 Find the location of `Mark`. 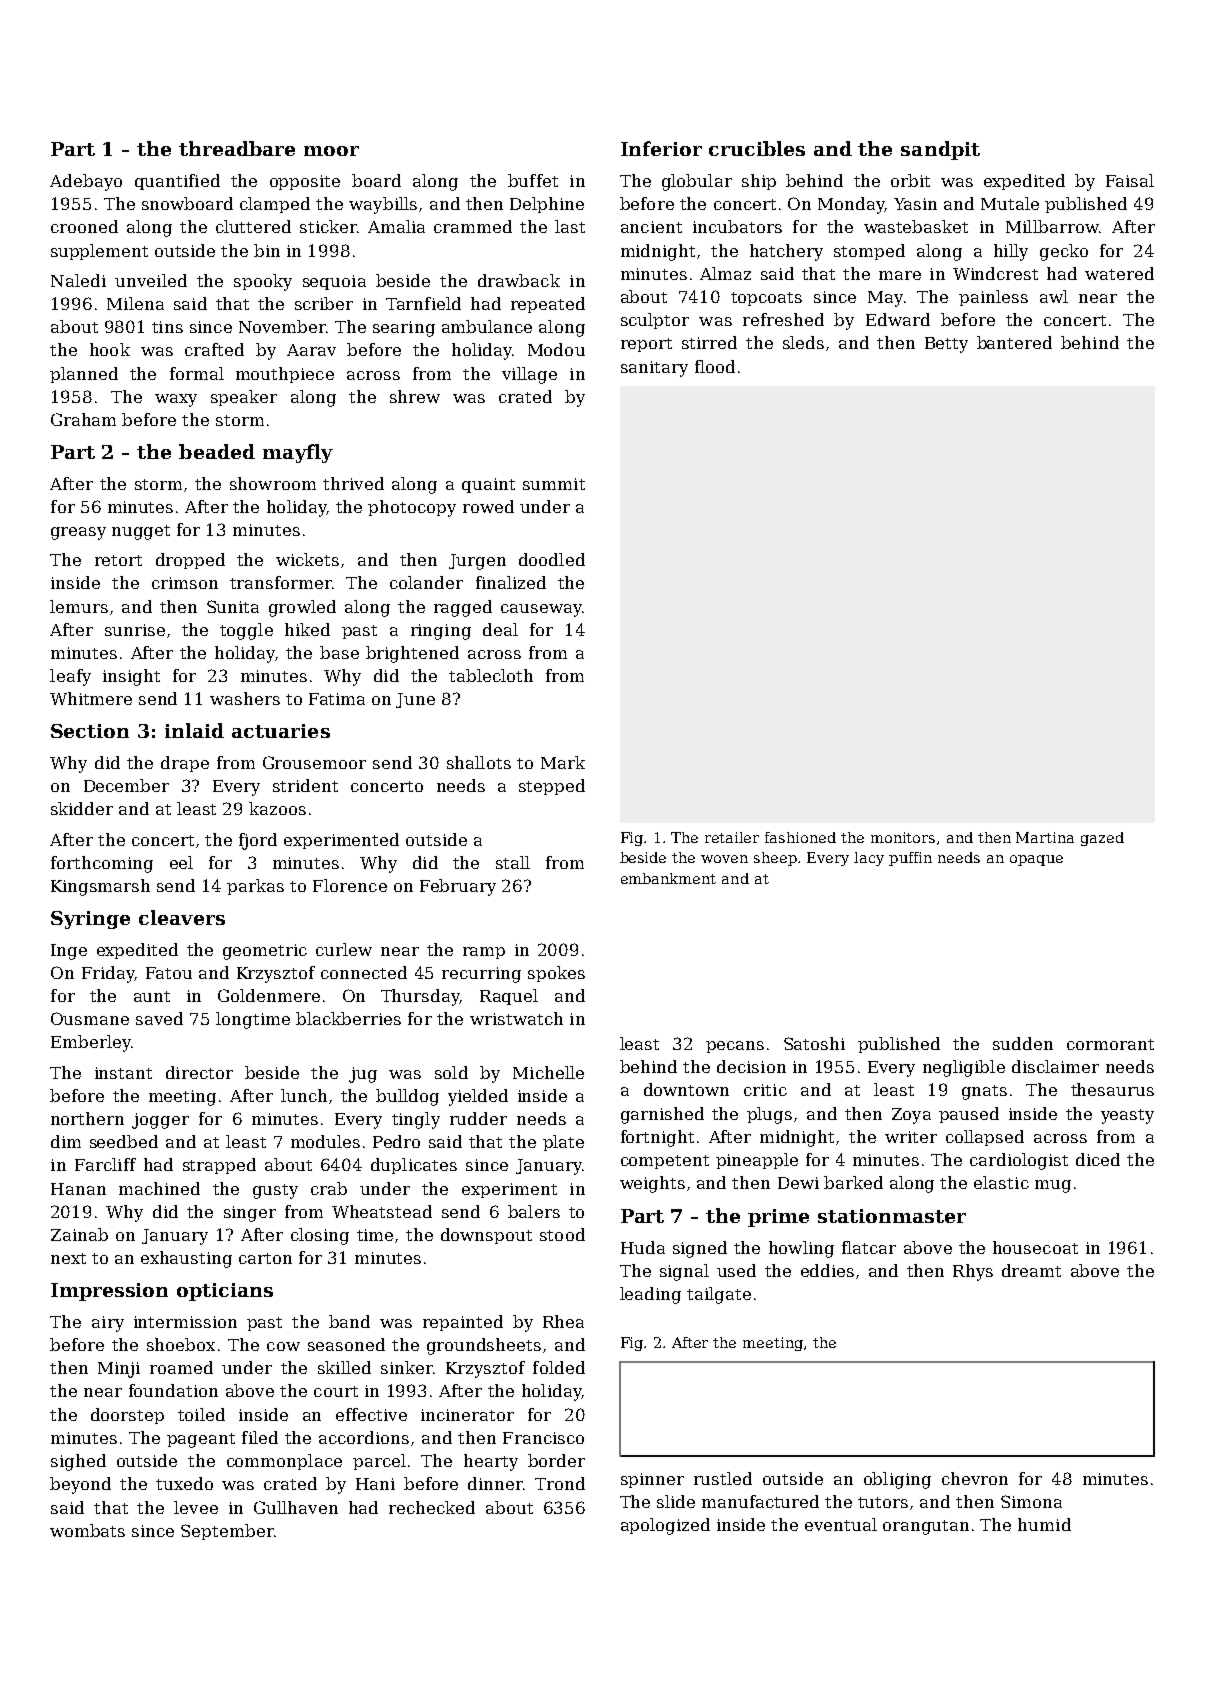

Mark is located at coordinates (563, 762).
